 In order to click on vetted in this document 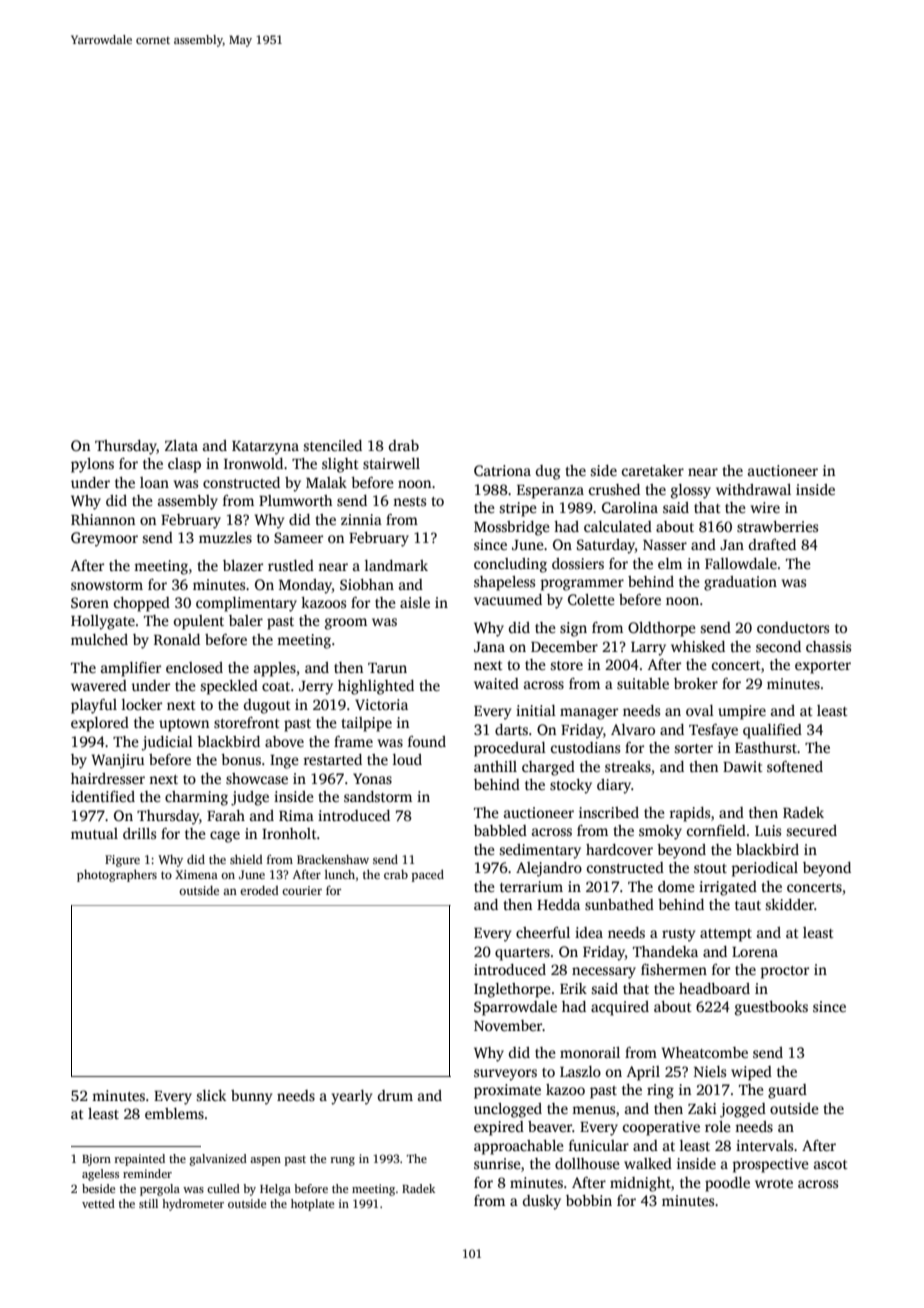, I will do `click(98, 1203)`.
